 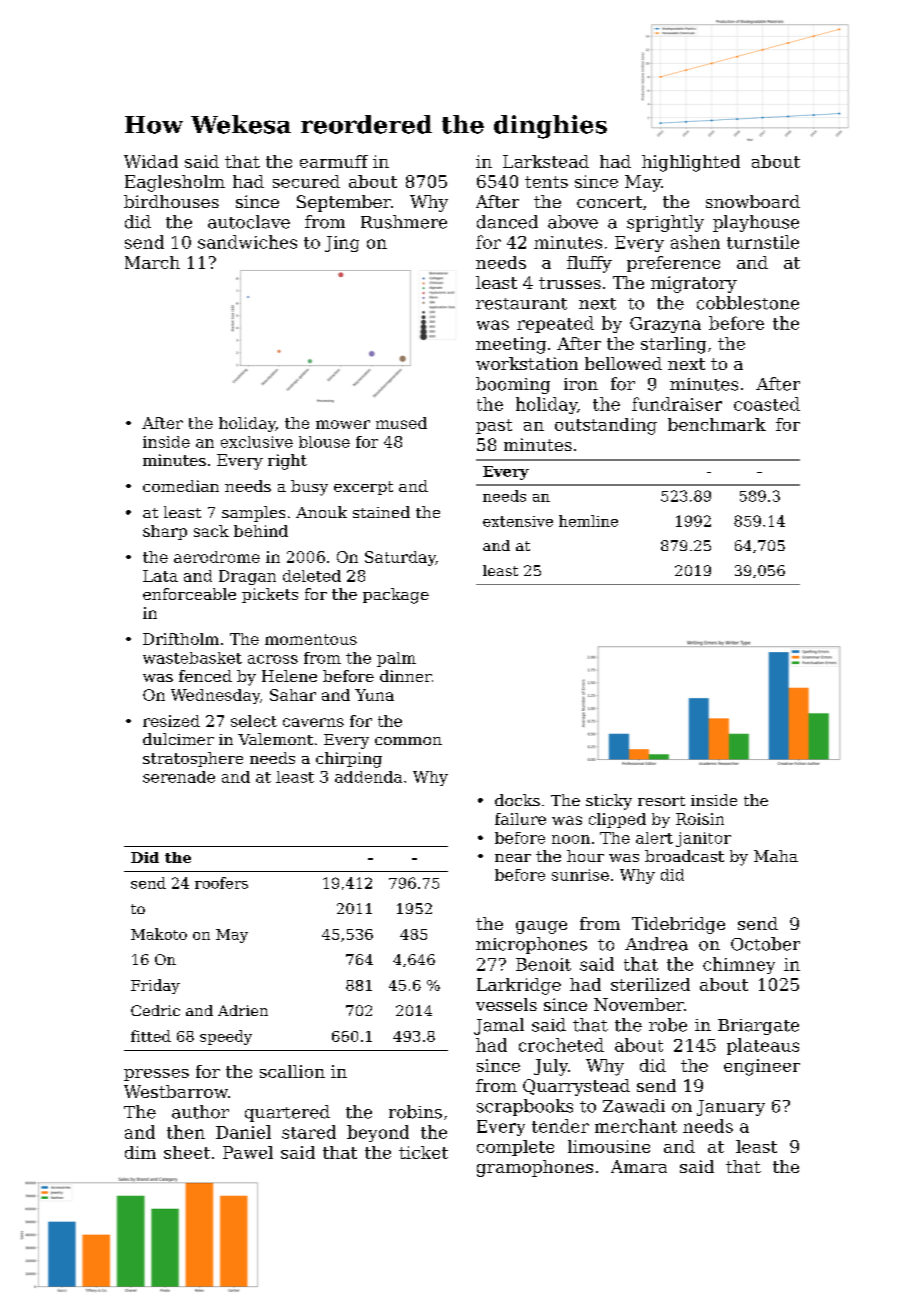 What do you see at coordinates (609, 802) in the screenshot?
I see `sticky` at bounding box center [609, 802].
